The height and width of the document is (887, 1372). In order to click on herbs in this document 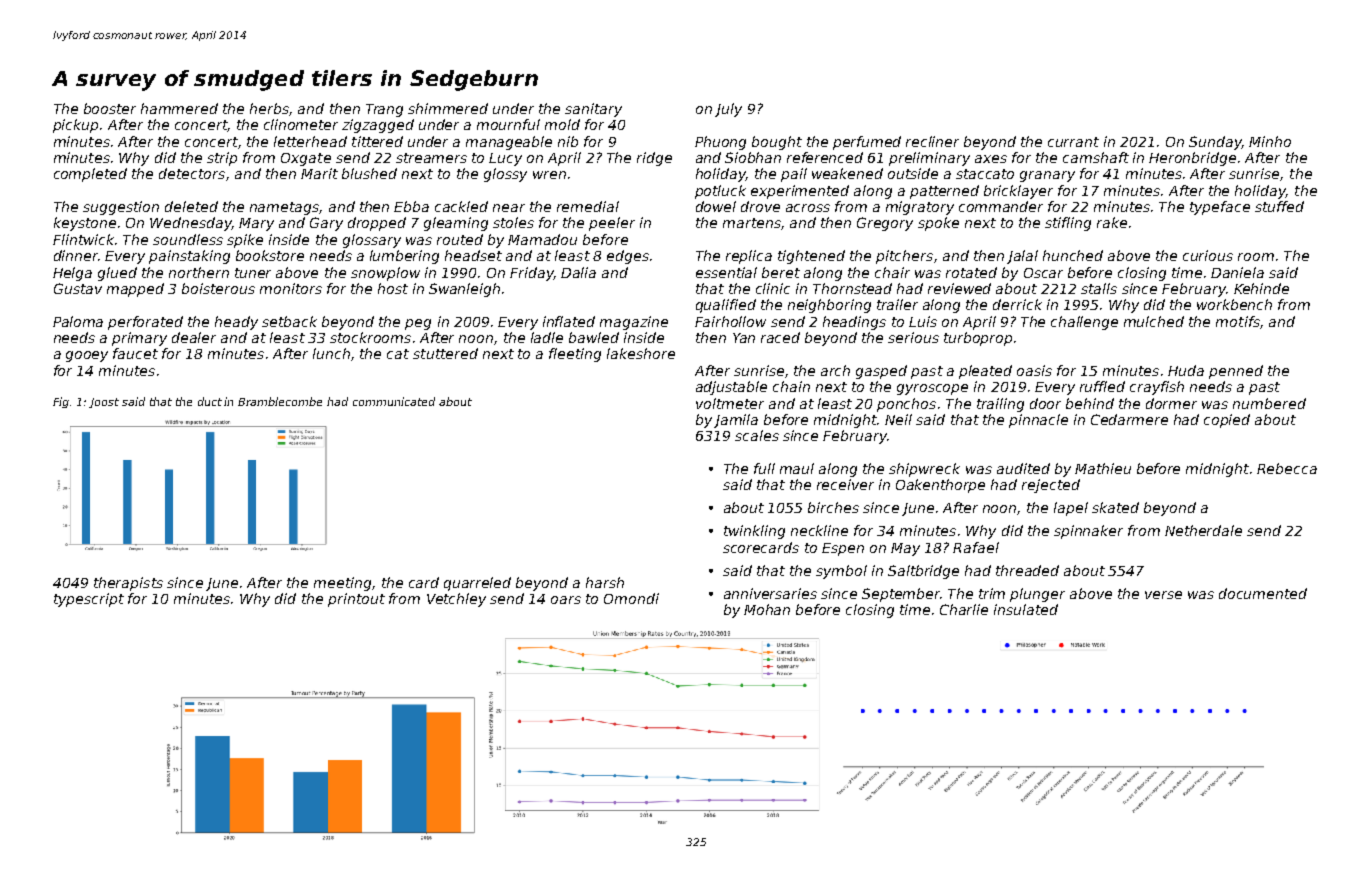, I will do `click(269, 108)`.
